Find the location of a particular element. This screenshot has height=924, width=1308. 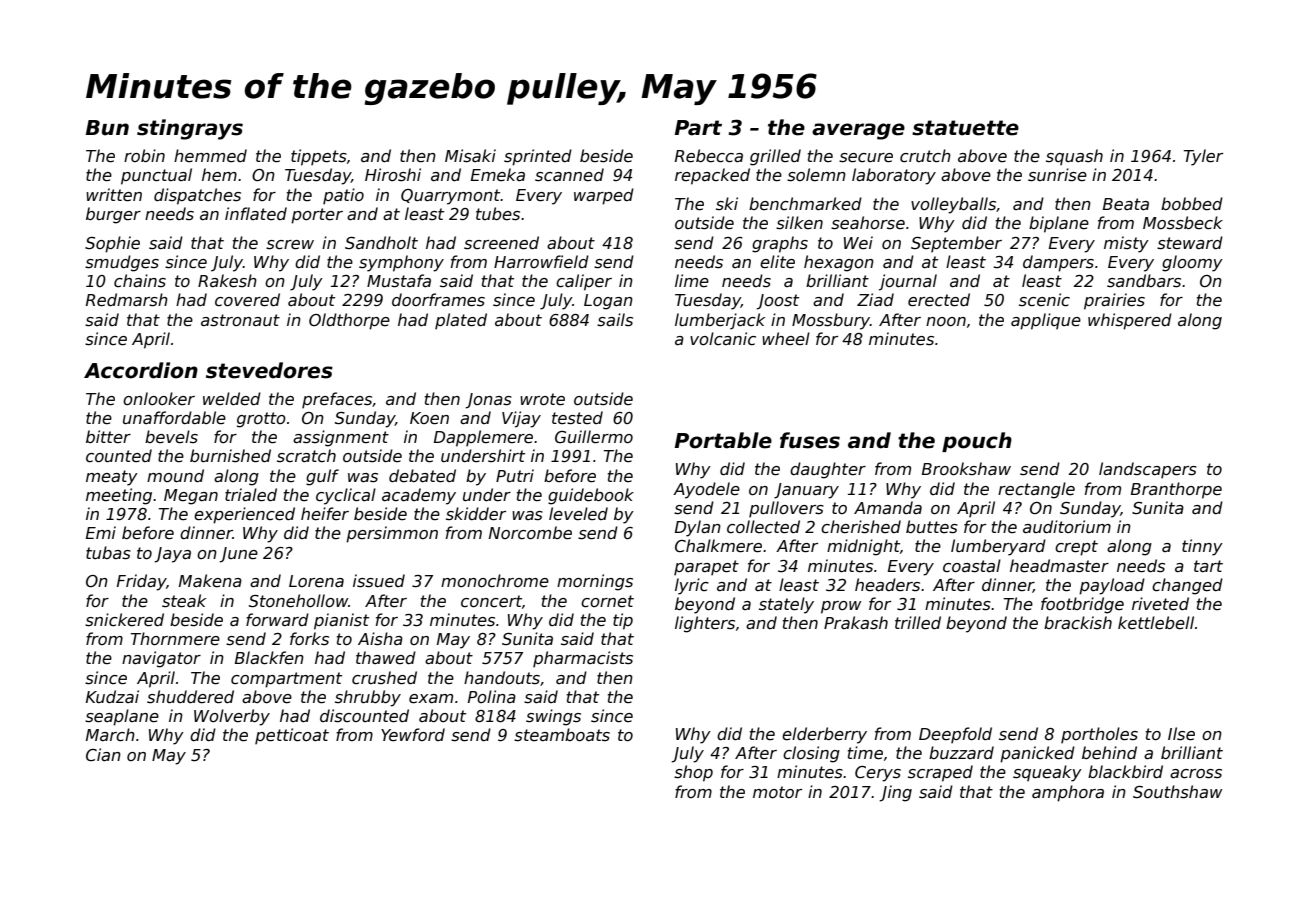

Kudzai is located at coordinates (112, 696).
